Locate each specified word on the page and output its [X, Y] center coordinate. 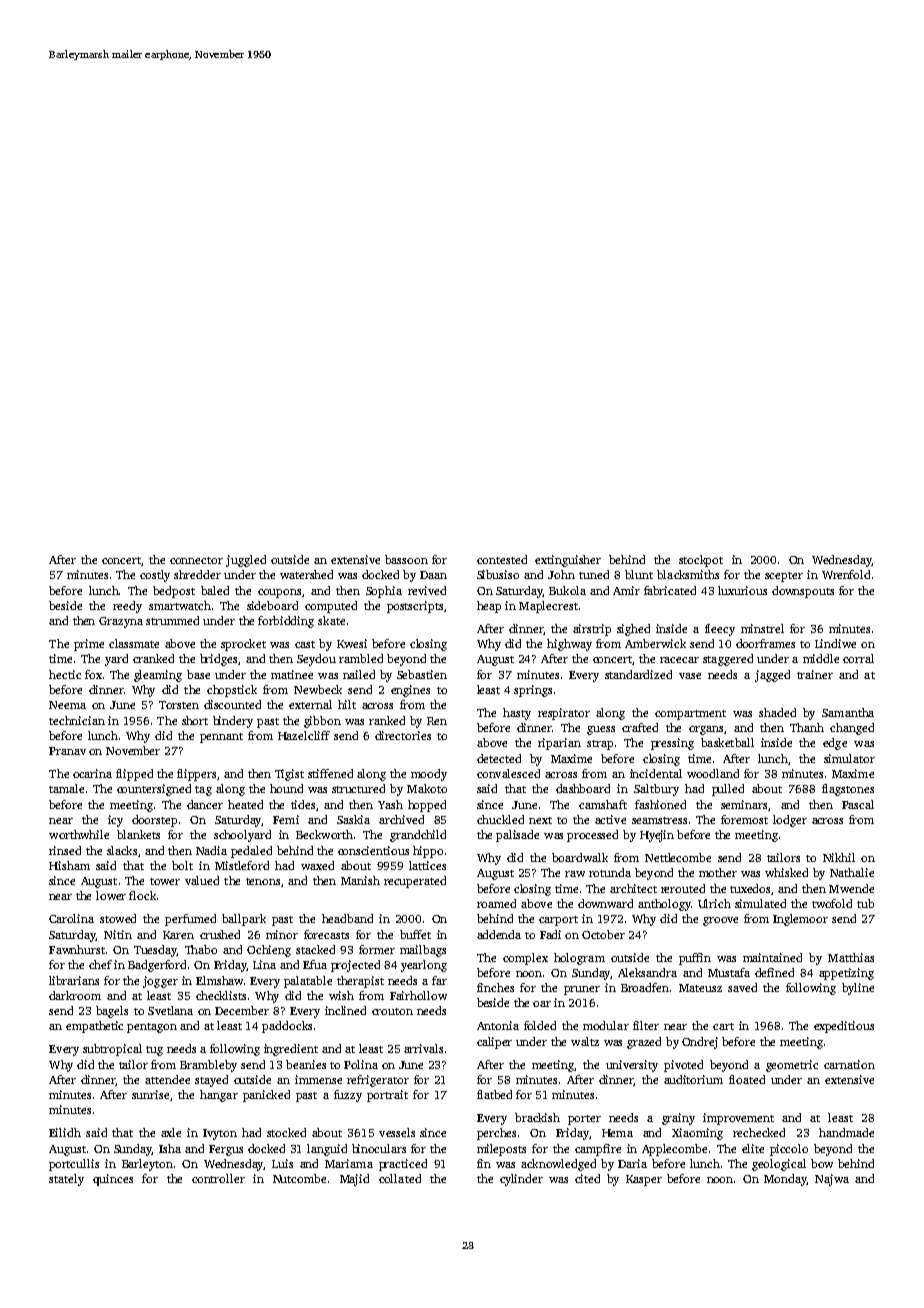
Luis [282, 1163]
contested [502, 559]
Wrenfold [846, 574]
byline [858, 989]
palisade [517, 836]
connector [196, 560]
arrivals [423, 1048]
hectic [65, 674]
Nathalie [852, 872]
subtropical [112, 1050]
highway [569, 645]
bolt [182, 865]
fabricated [670, 590]
